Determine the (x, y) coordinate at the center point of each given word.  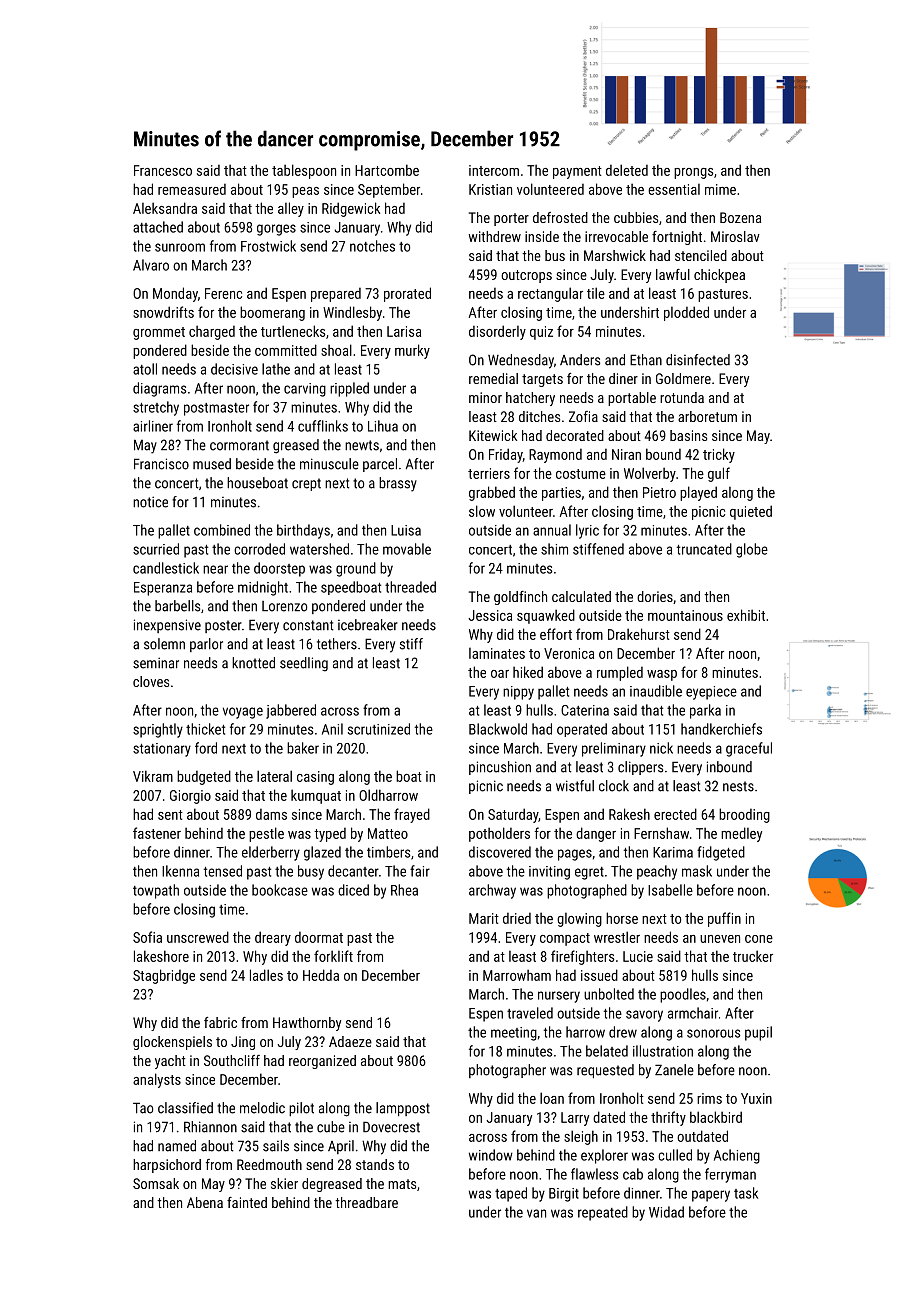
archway (492, 891)
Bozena (740, 217)
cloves (151, 681)
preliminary (614, 749)
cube (331, 1127)
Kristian (490, 189)
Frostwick (268, 246)
